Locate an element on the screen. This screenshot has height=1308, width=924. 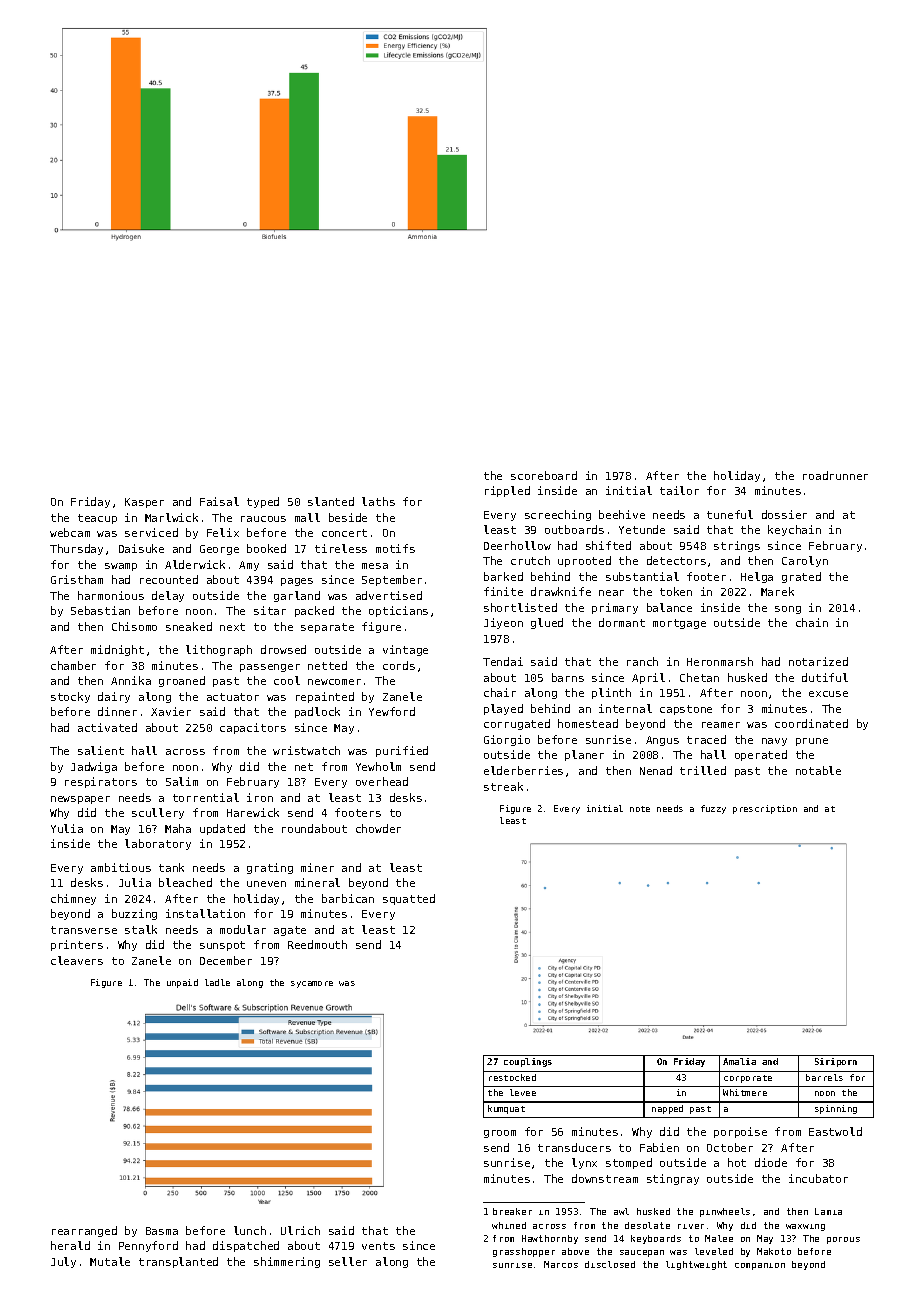
Carolyn is located at coordinates (805, 561).
